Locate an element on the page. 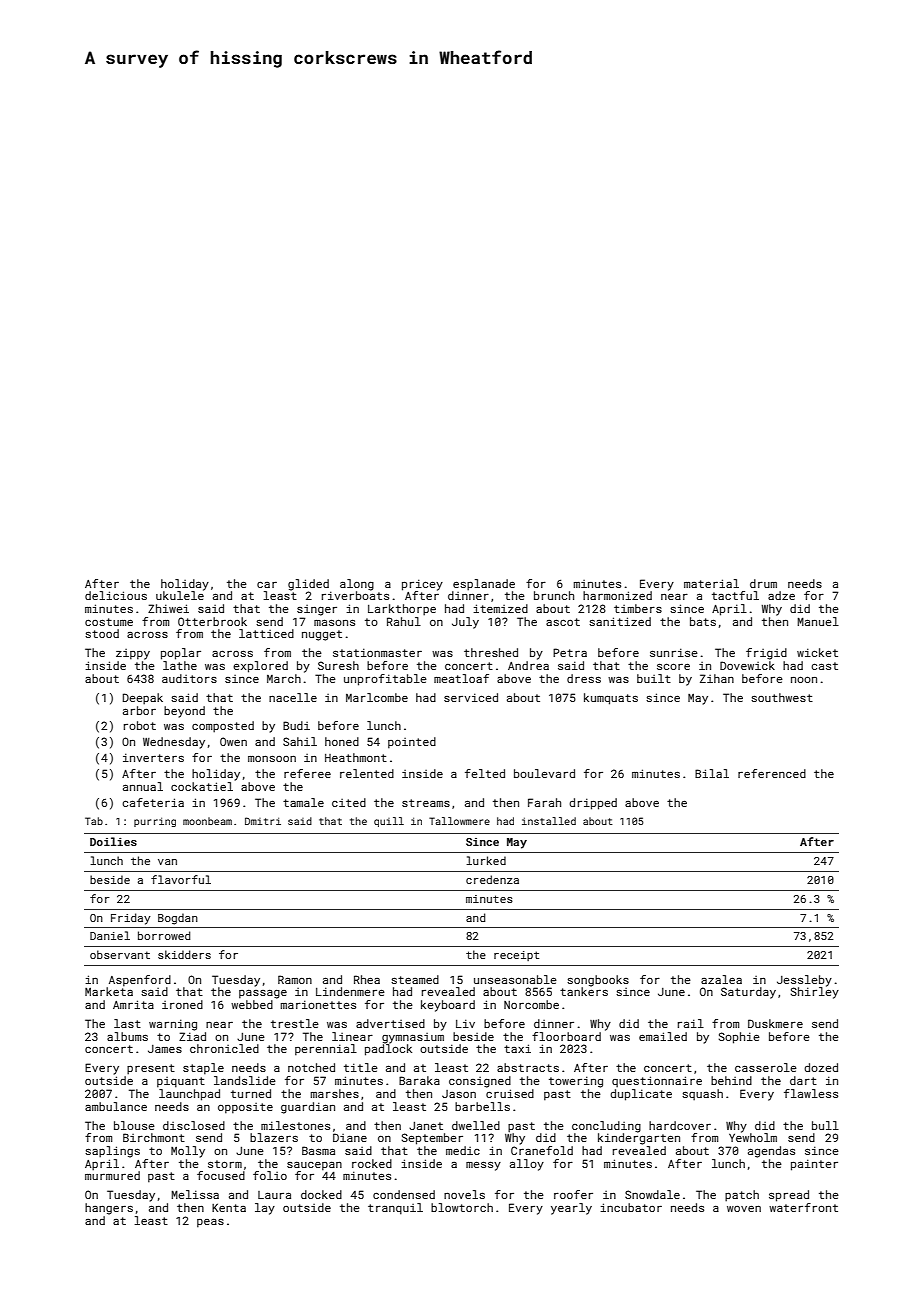 Image resolution: width=924 pixels, height=1308 pixels. car is located at coordinates (267, 585).
